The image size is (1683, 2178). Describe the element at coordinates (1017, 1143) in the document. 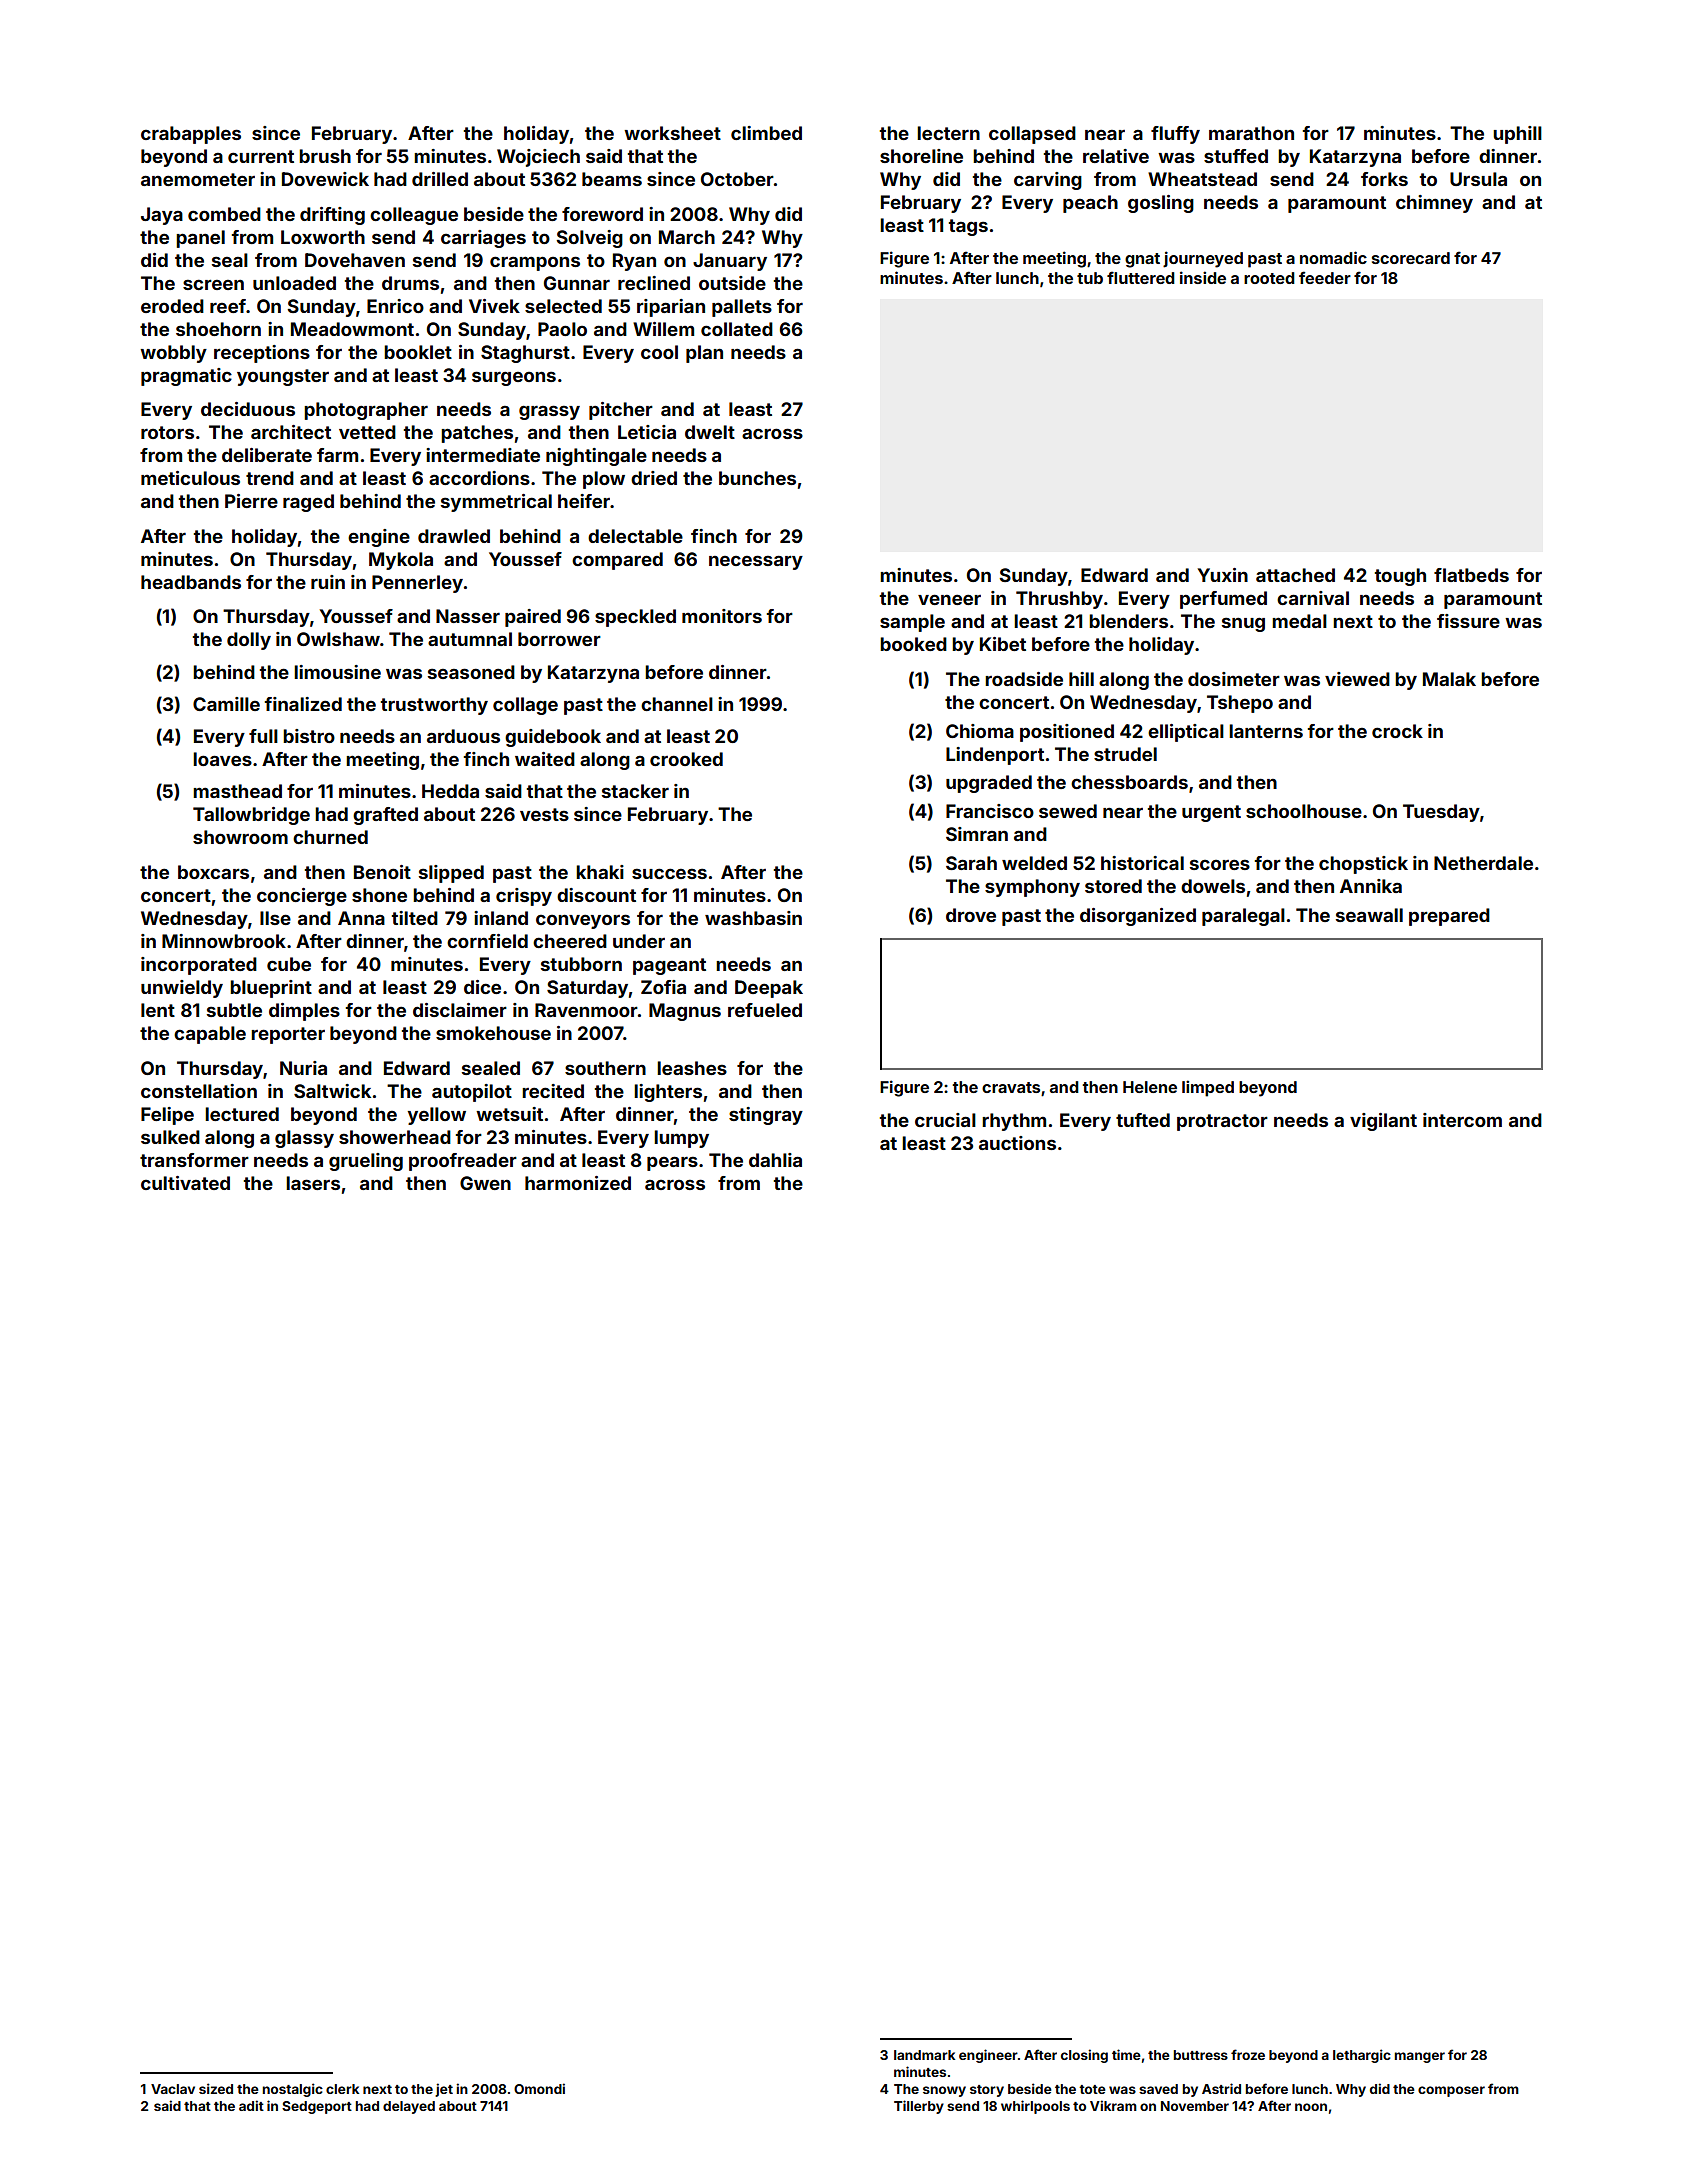

I see `auctions` at that location.
